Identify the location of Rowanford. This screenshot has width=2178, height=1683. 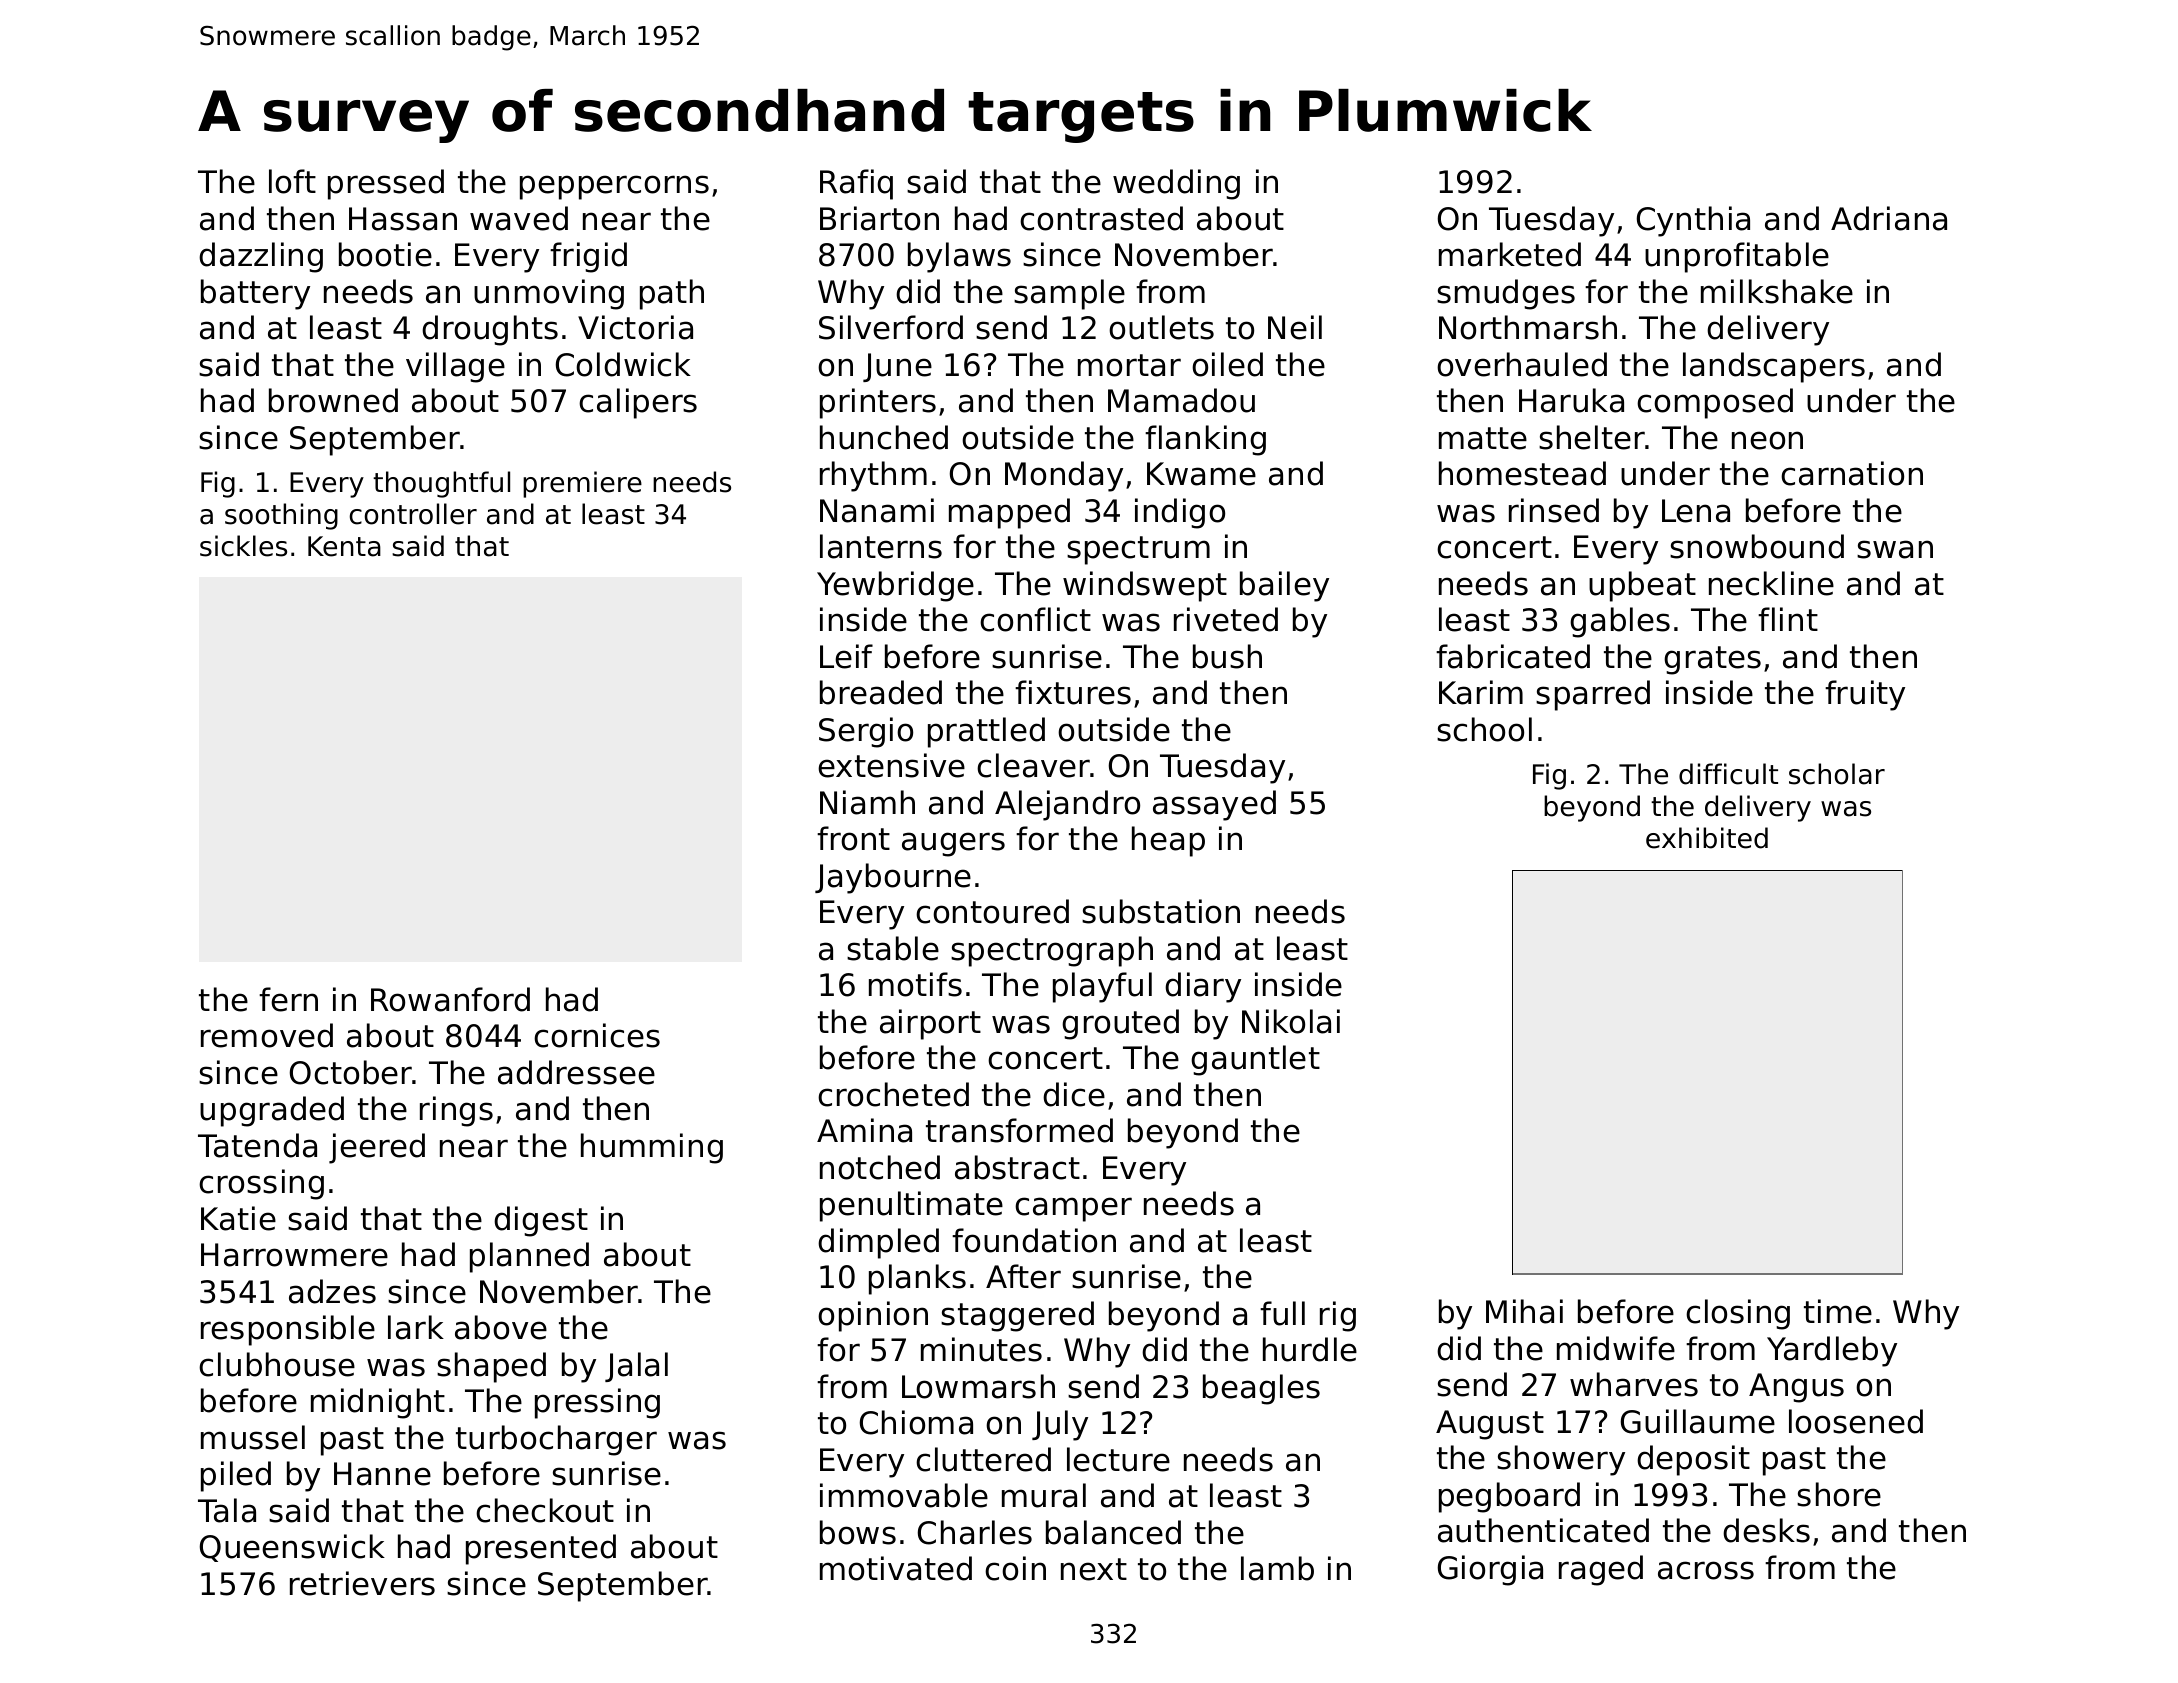
(450, 999).
